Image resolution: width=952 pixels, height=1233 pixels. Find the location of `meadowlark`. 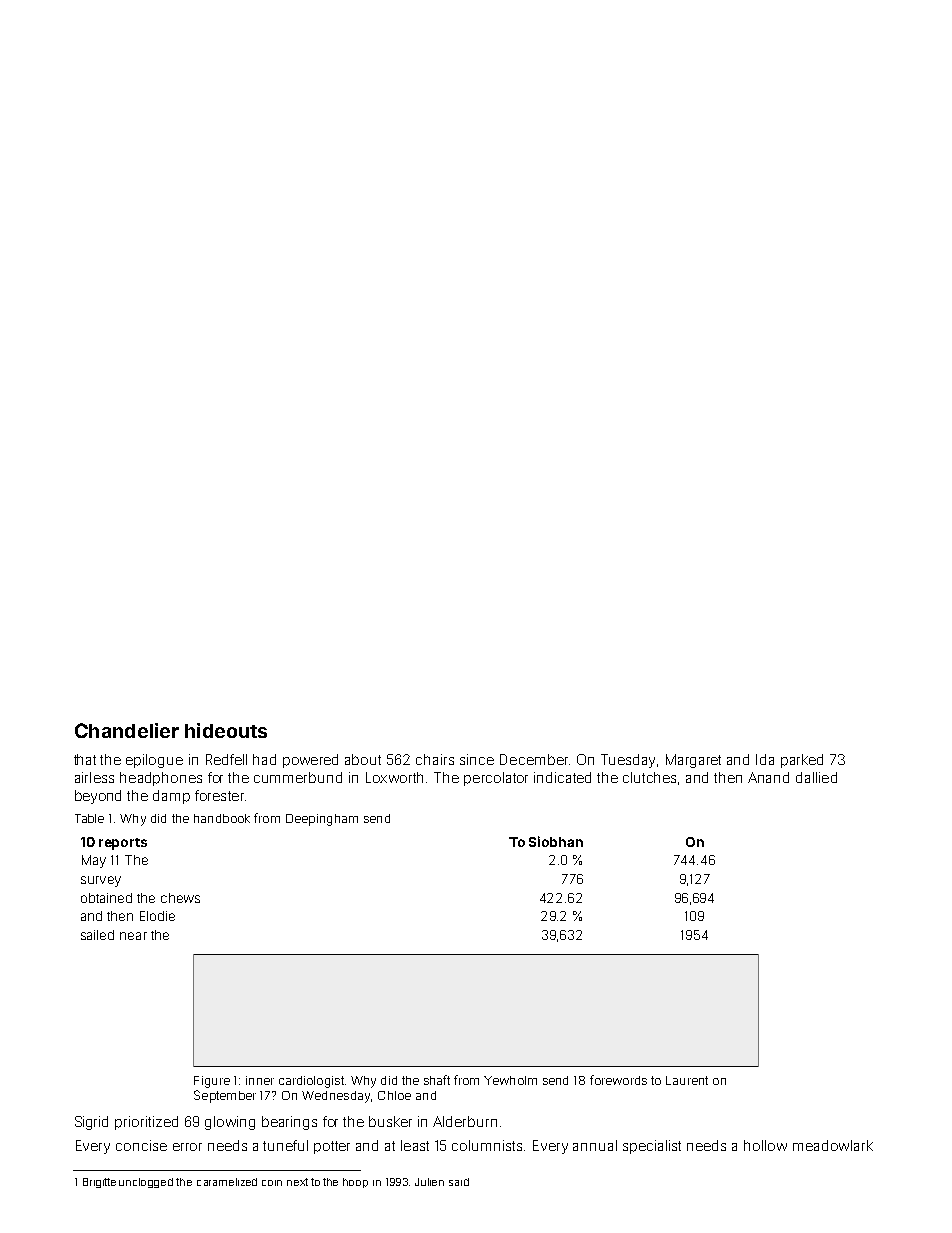

meadowlark is located at coordinates (833, 1145).
